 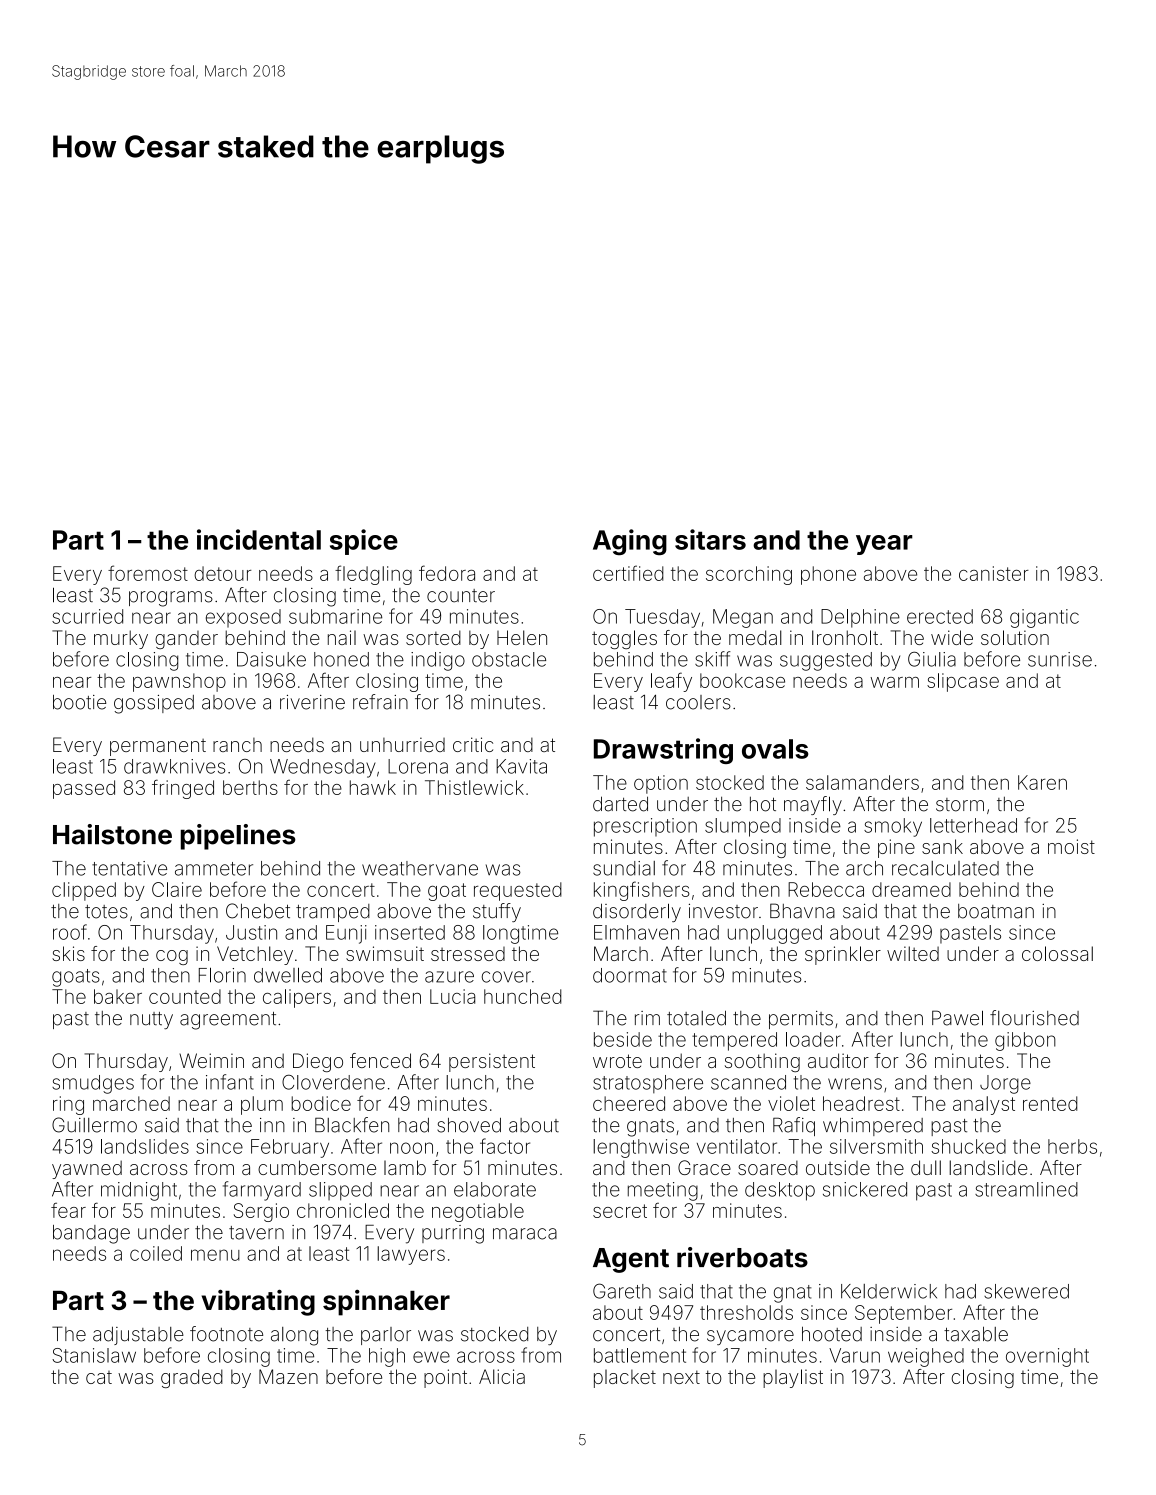 I want to click on parlor, so click(x=386, y=1336).
